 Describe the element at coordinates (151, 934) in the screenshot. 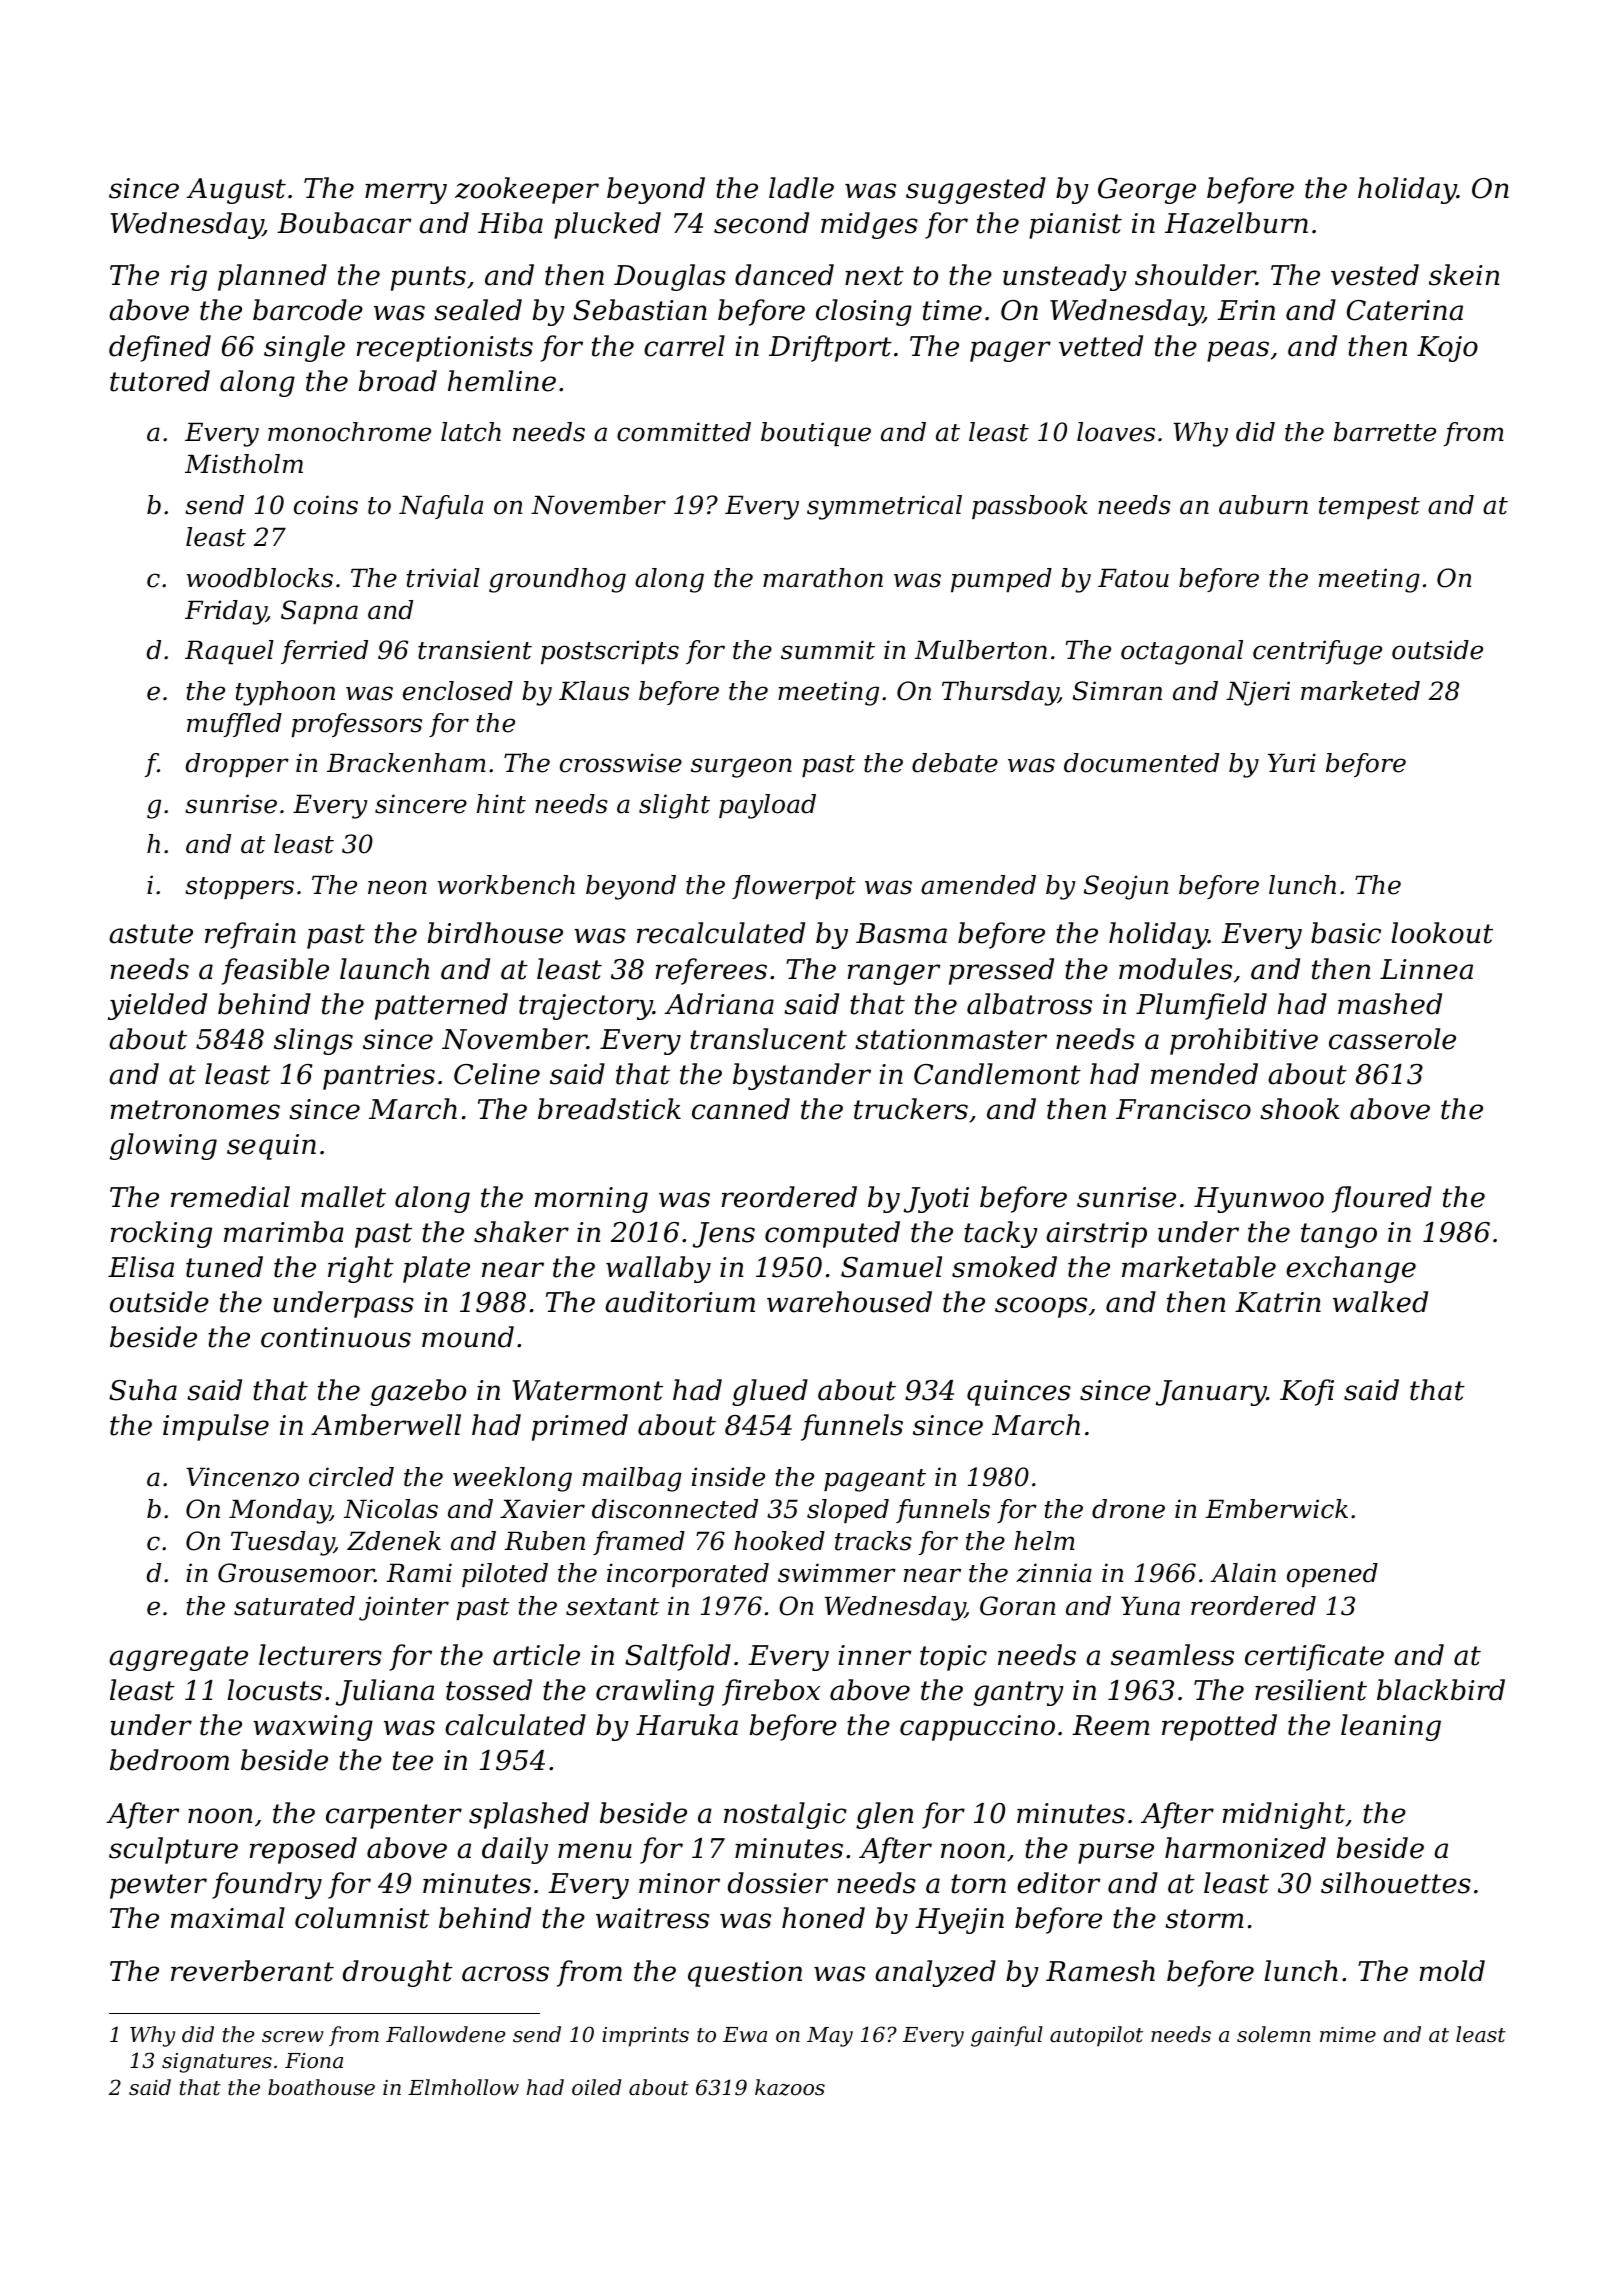

I see `astute` at that location.
